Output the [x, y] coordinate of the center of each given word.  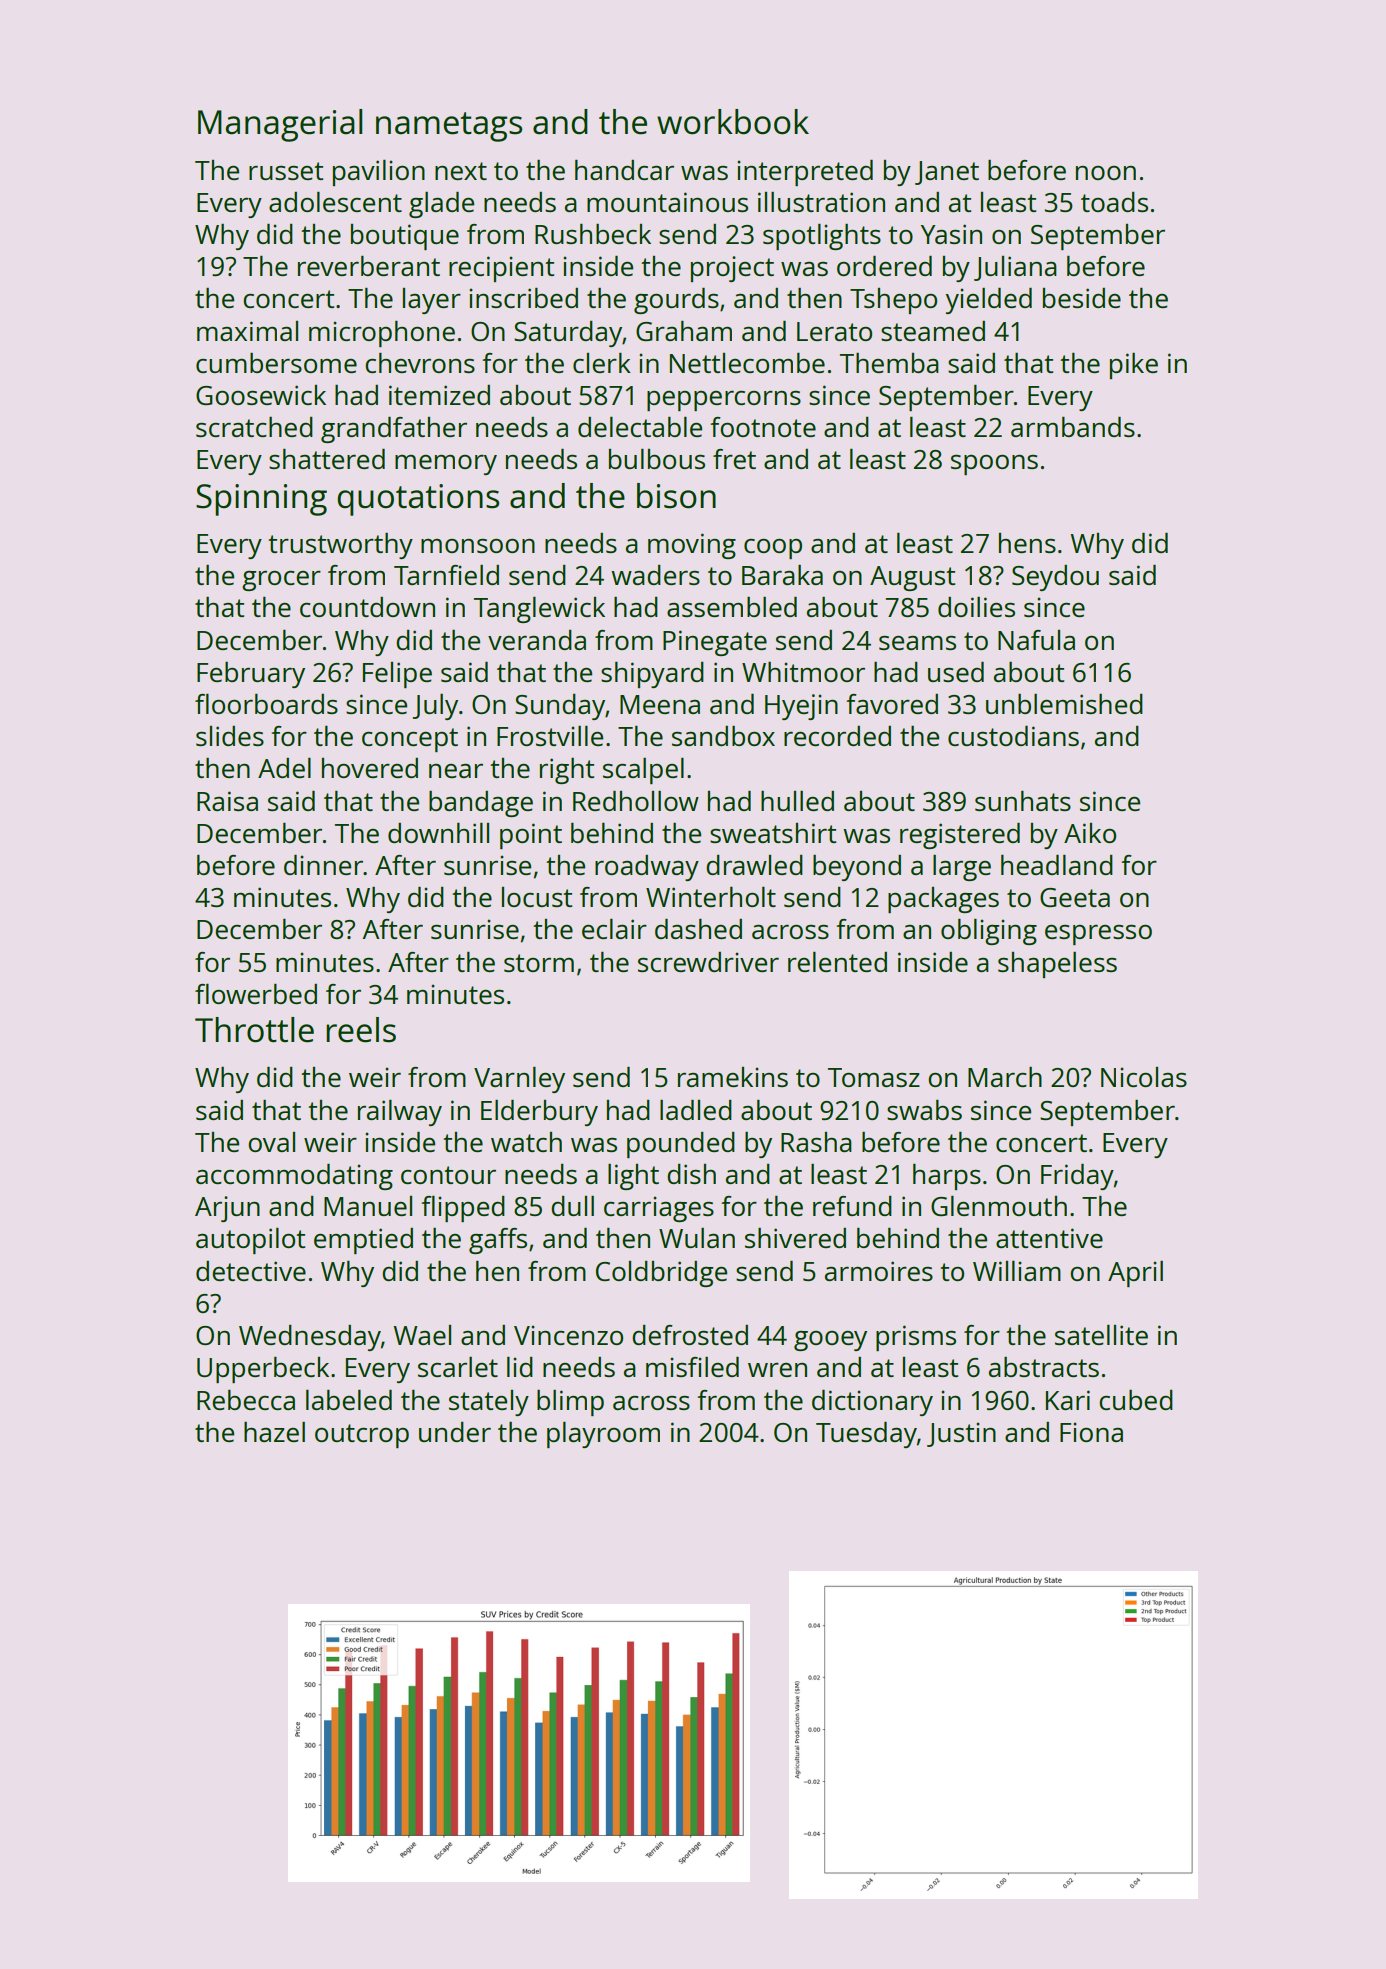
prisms [916, 1338]
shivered [795, 1238]
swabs [924, 1110]
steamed [933, 331]
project [732, 269]
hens [1027, 543]
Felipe [397, 675]
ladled [696, 1110]
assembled [732, 607]
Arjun [227, 1209]
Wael [422, 1335]
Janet [947, 173]
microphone [382, 334]
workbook [733, 122]
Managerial [280, 125]
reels [361, 1030]
